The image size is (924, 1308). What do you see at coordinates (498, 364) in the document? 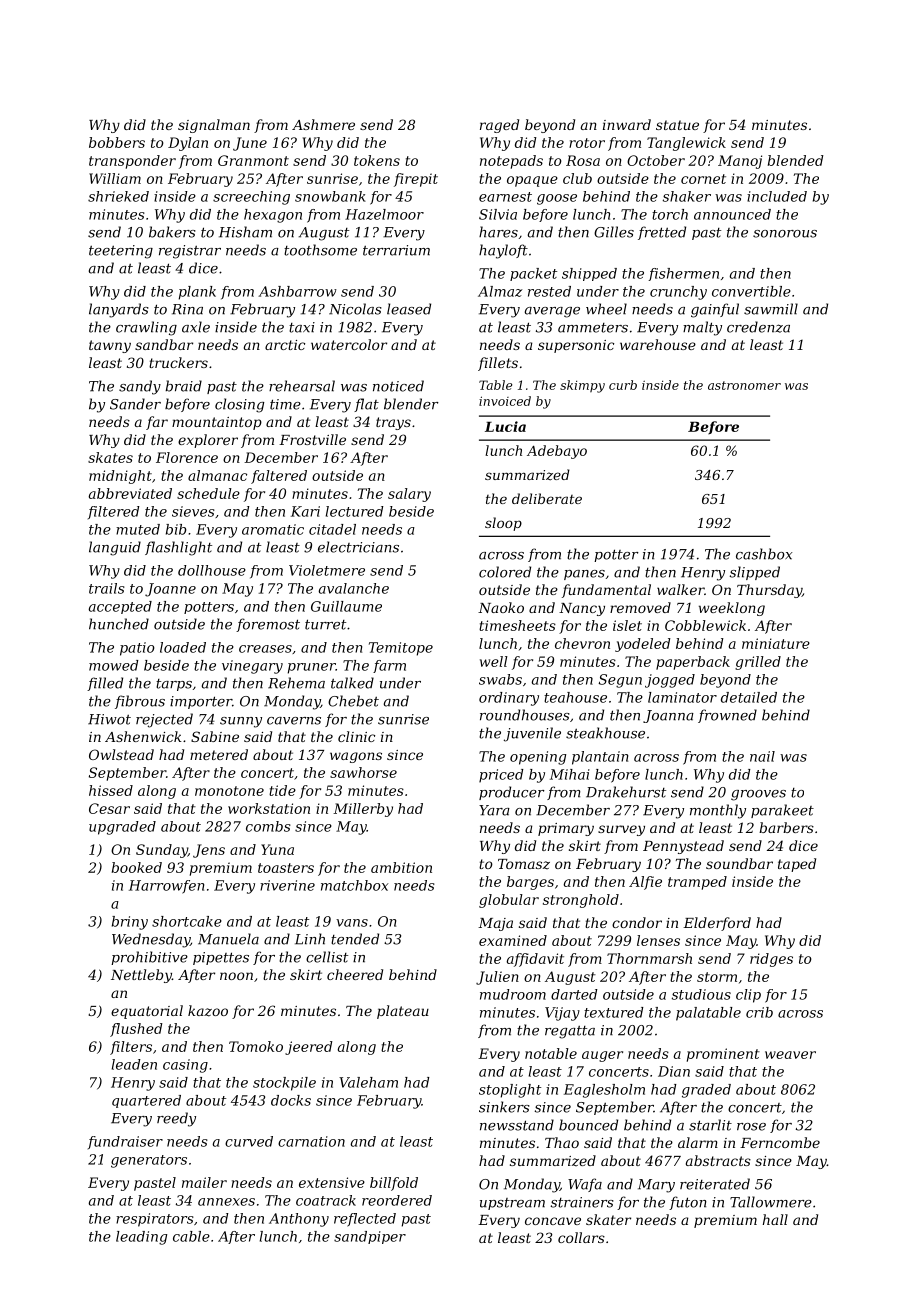
I see `fillets` at bounding box center [498, 364].
